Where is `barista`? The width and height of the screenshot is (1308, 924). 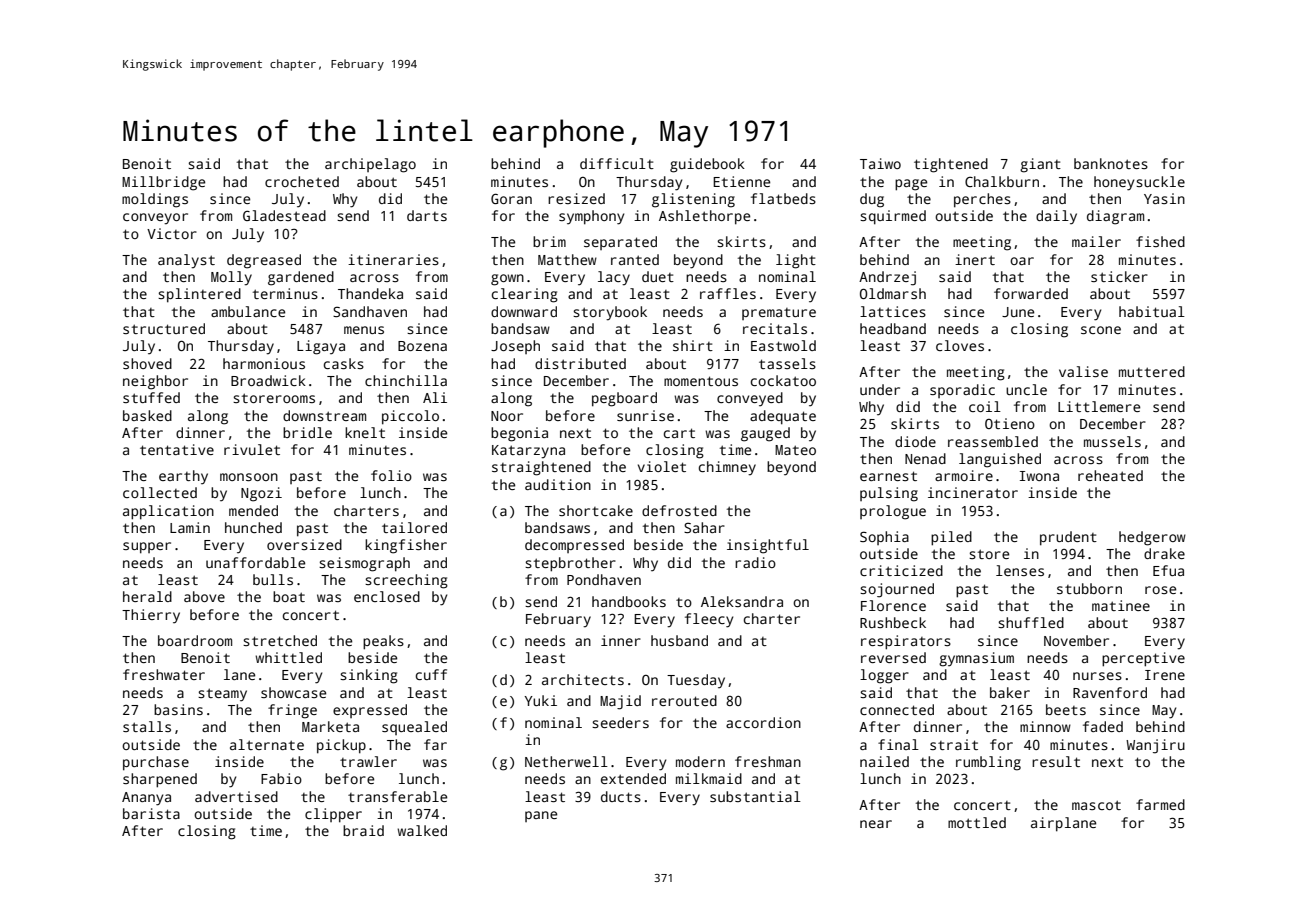
barista is located at coordinates (151, 813).
